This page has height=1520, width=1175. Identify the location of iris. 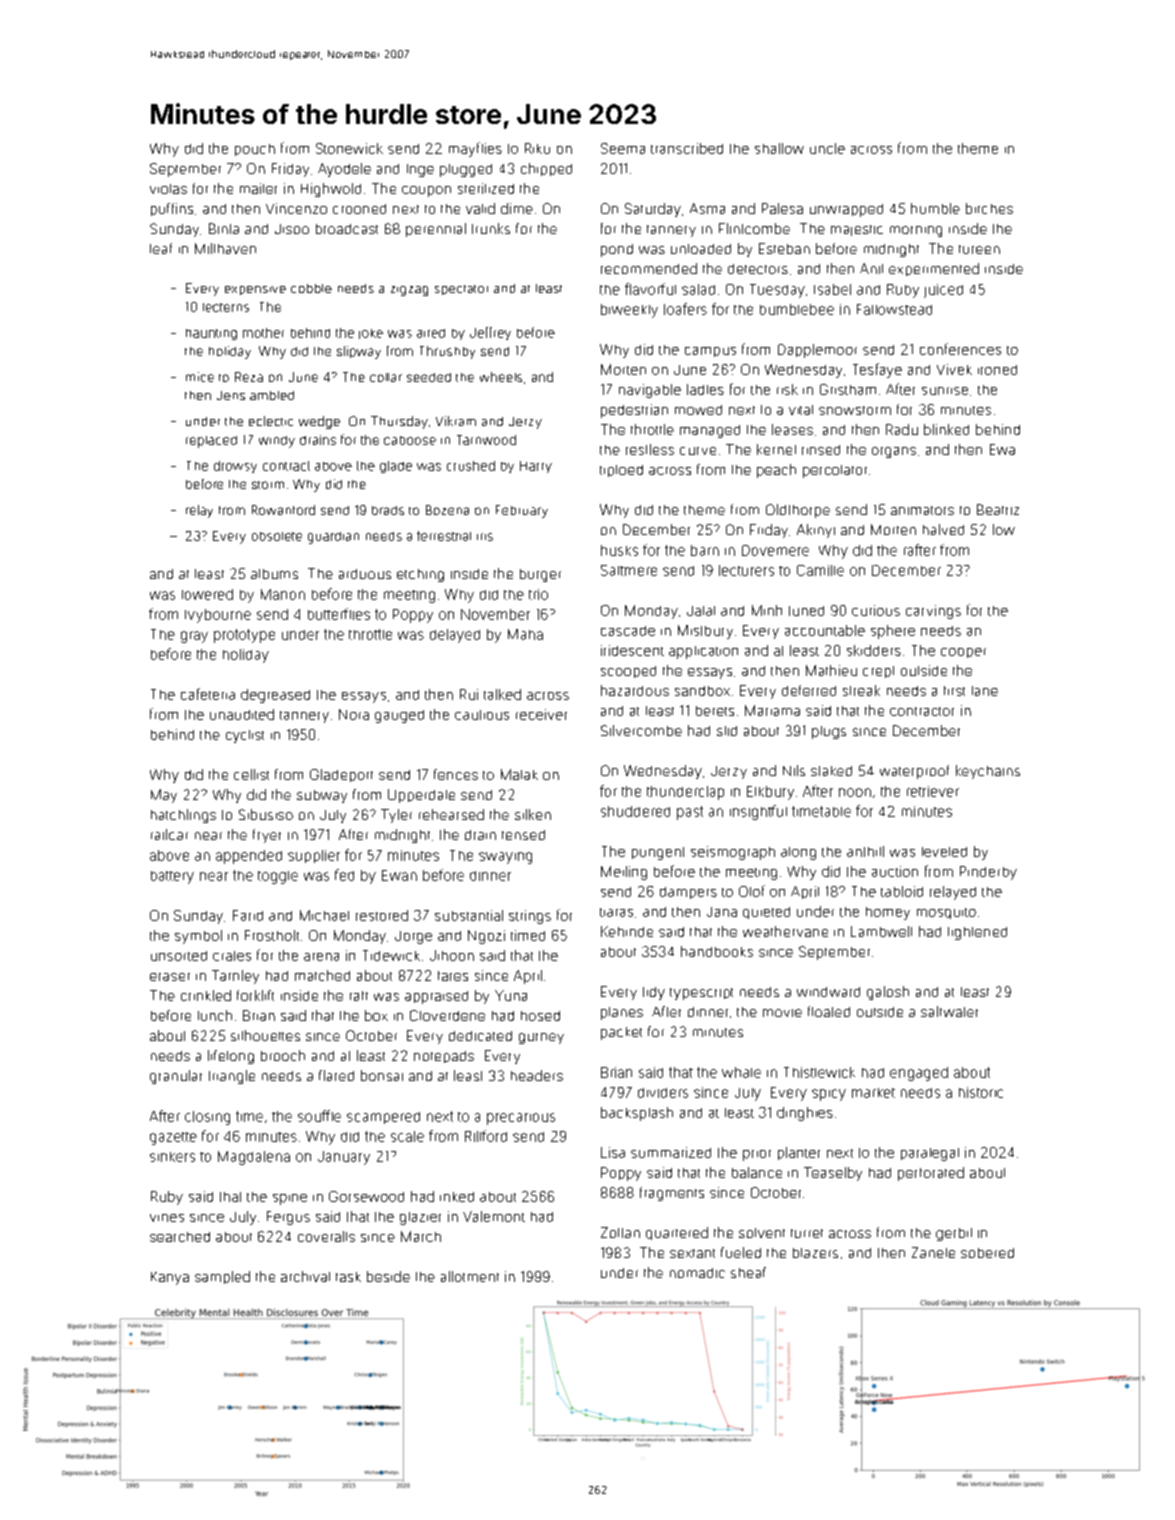
(485, 537).
